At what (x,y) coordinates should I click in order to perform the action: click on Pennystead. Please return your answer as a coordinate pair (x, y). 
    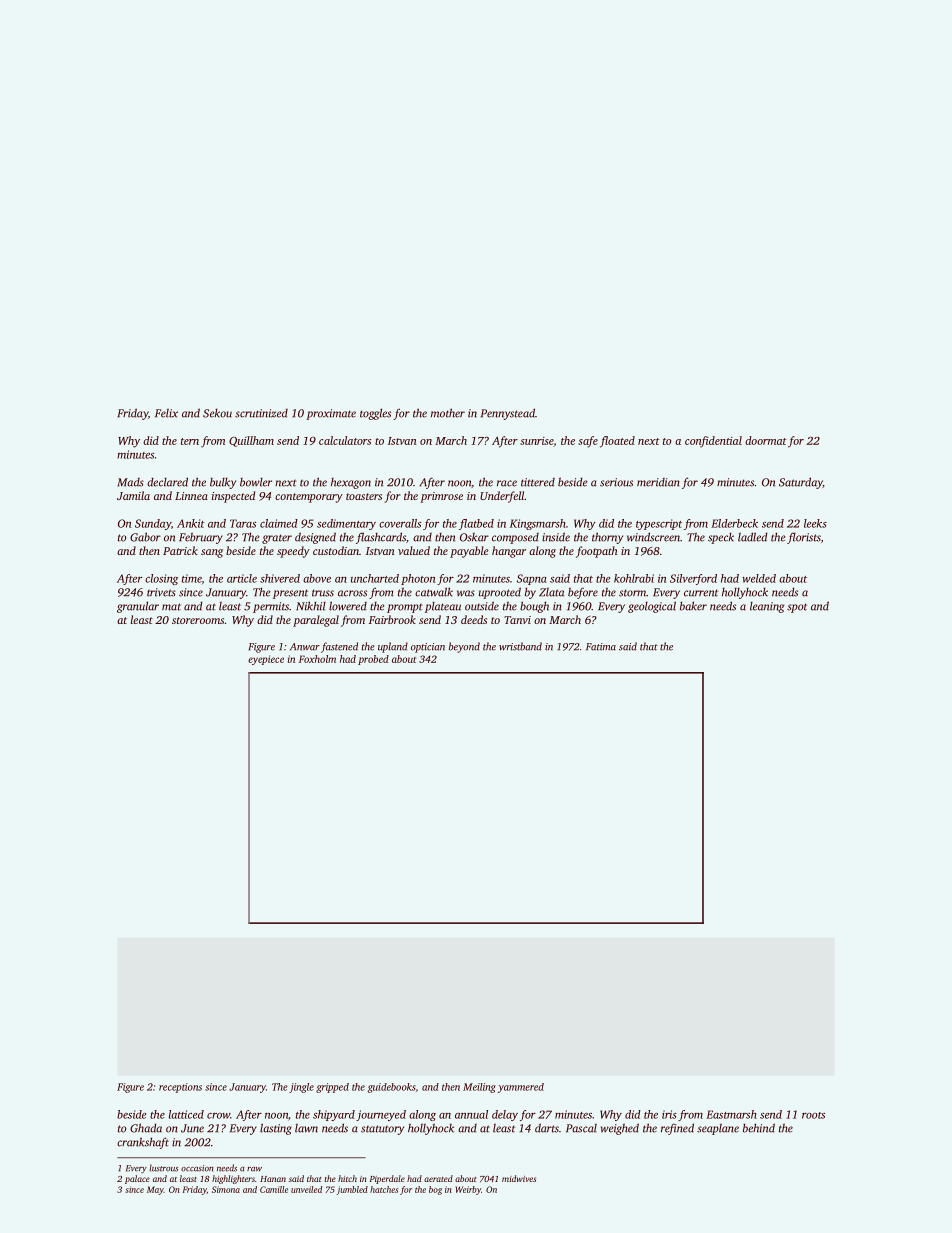
    Looking at the image, I should click on (508, 414).
